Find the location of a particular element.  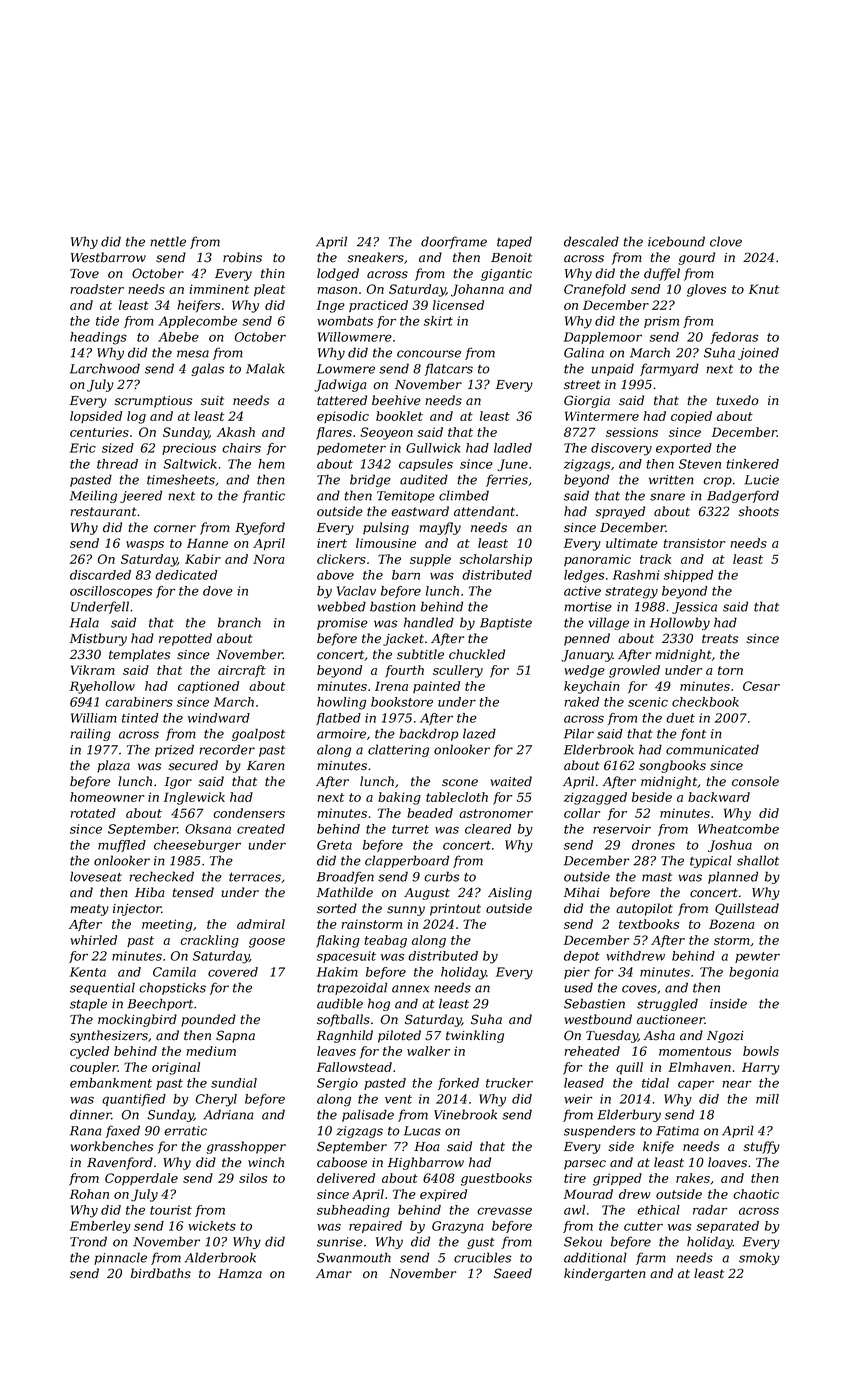

Saeed is located at coordinates (513, 1273).
